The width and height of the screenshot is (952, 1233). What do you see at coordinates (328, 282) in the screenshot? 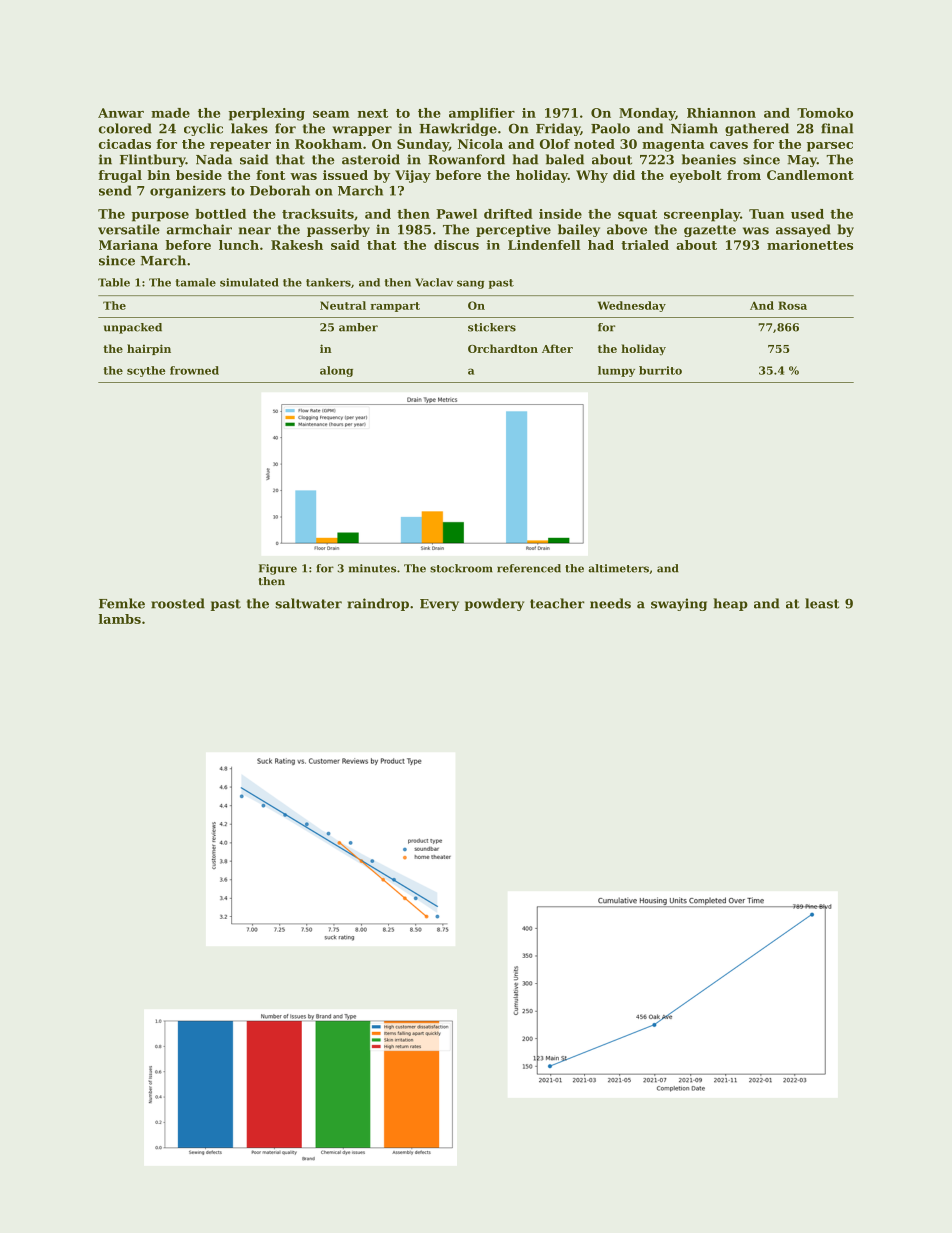
I see `tankers` at bounding box center [328, 282].
